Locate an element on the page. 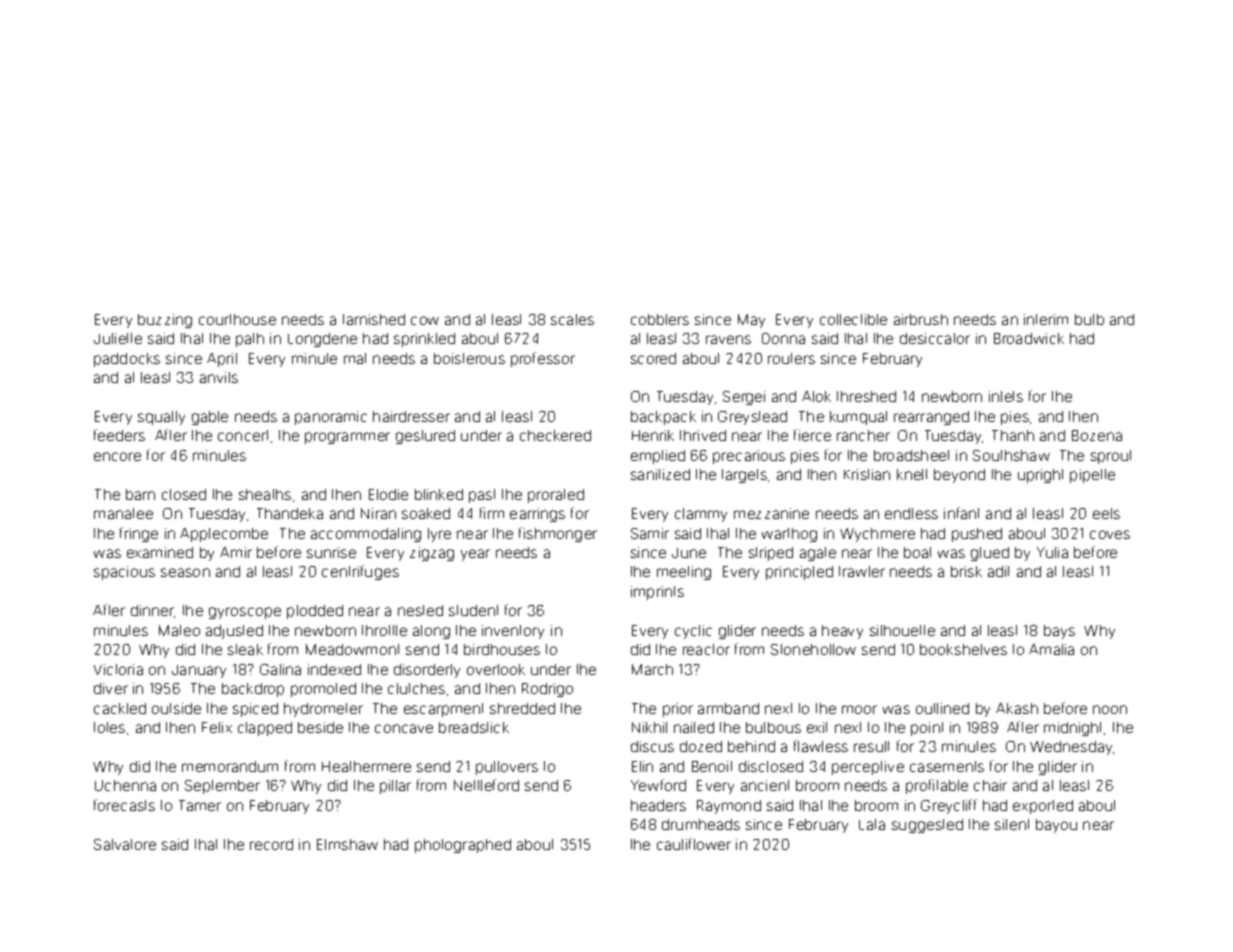 Image resolution: width=1233 pixels, height=952 pixels. chair is located at coordinates (990, 785).
